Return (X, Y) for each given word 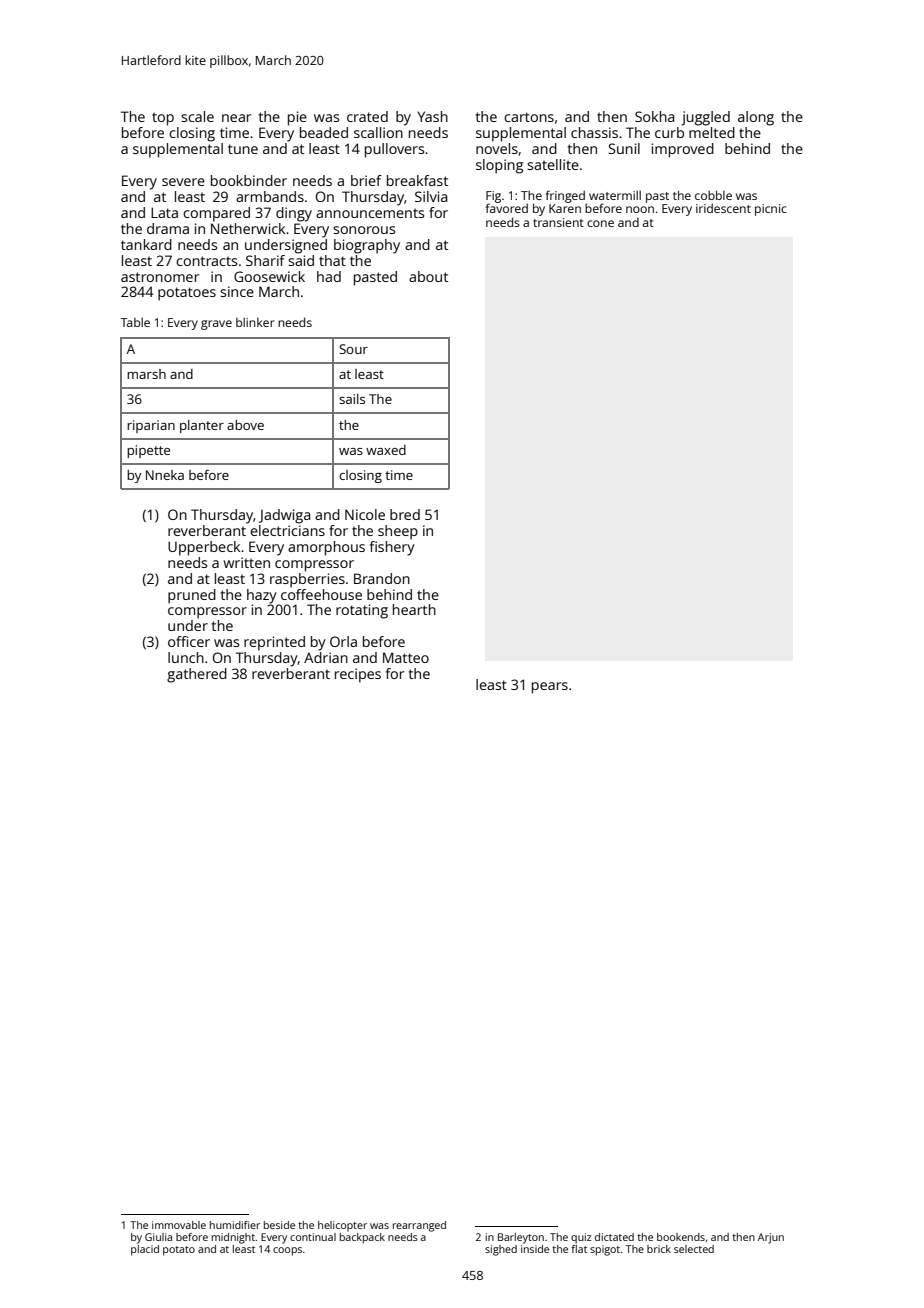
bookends (681, 1237)
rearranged (419, 1226)
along (756, 118)
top (163, 119)
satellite (553, 164)
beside (279, 1225)
